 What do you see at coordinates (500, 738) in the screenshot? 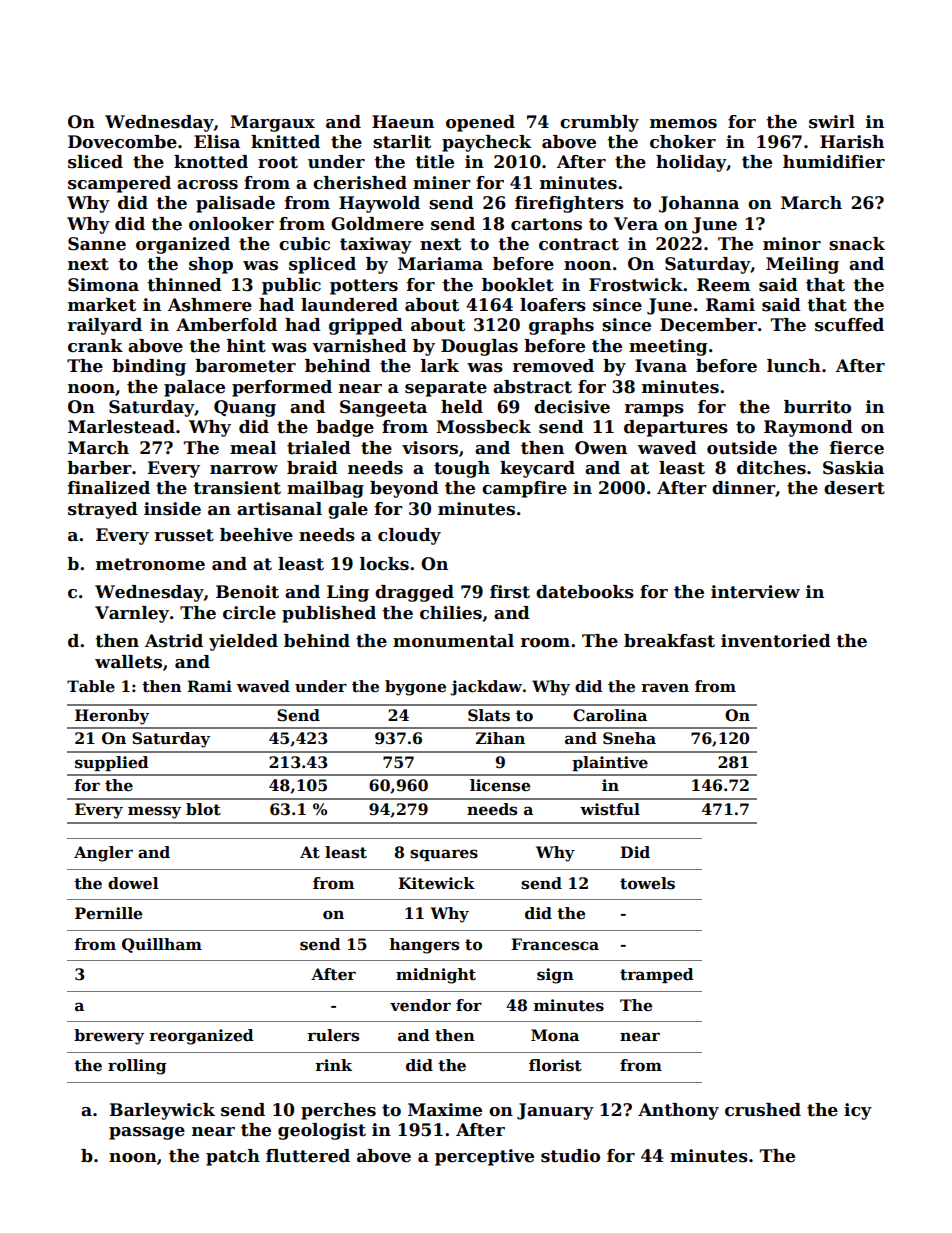
I see `Zihan` at bounding box center [500, 738].
